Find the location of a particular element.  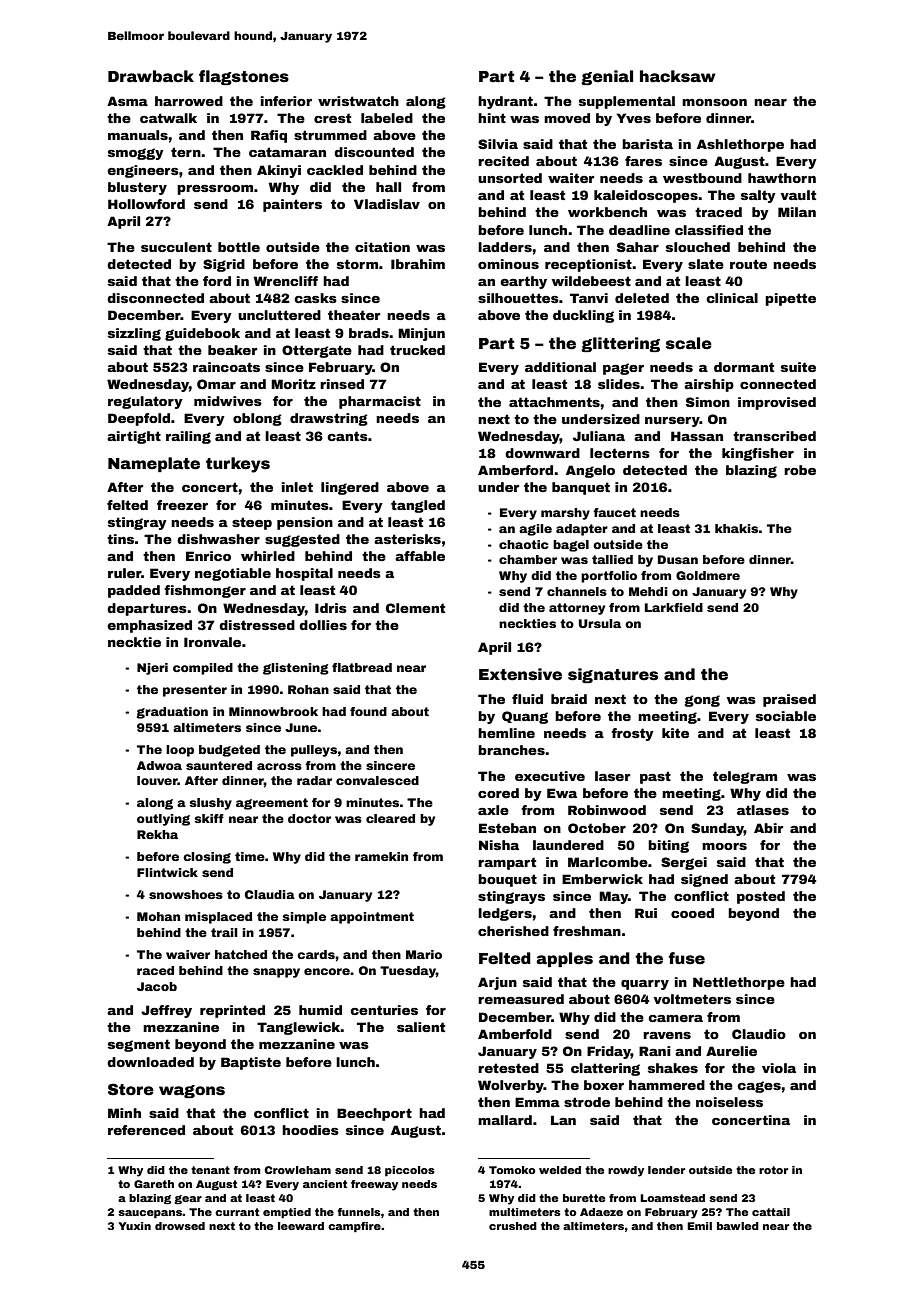

telegram is located at coordinates (745, 777).
